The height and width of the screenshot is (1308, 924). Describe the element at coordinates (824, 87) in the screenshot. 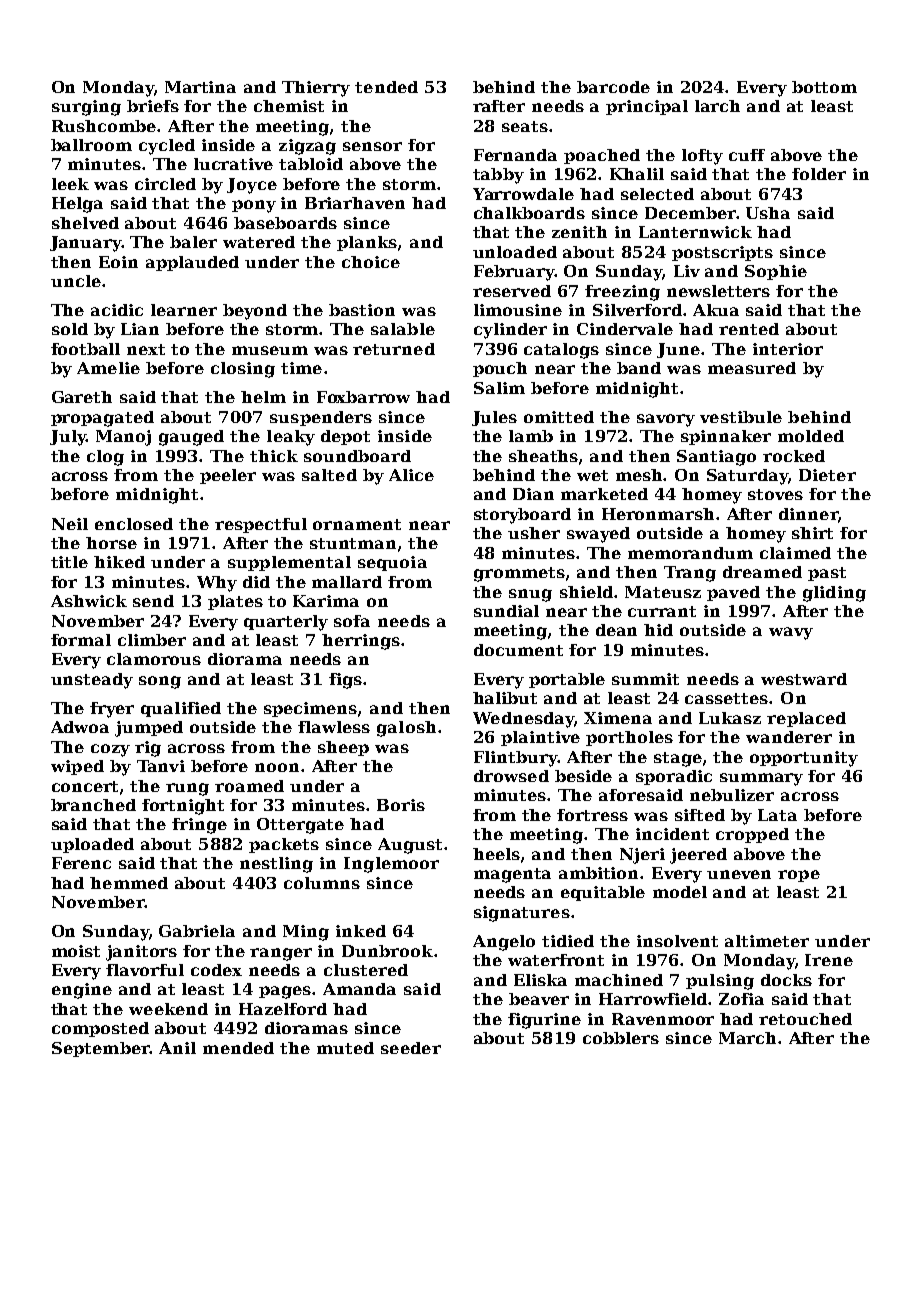

I see `bottom` at that location.
